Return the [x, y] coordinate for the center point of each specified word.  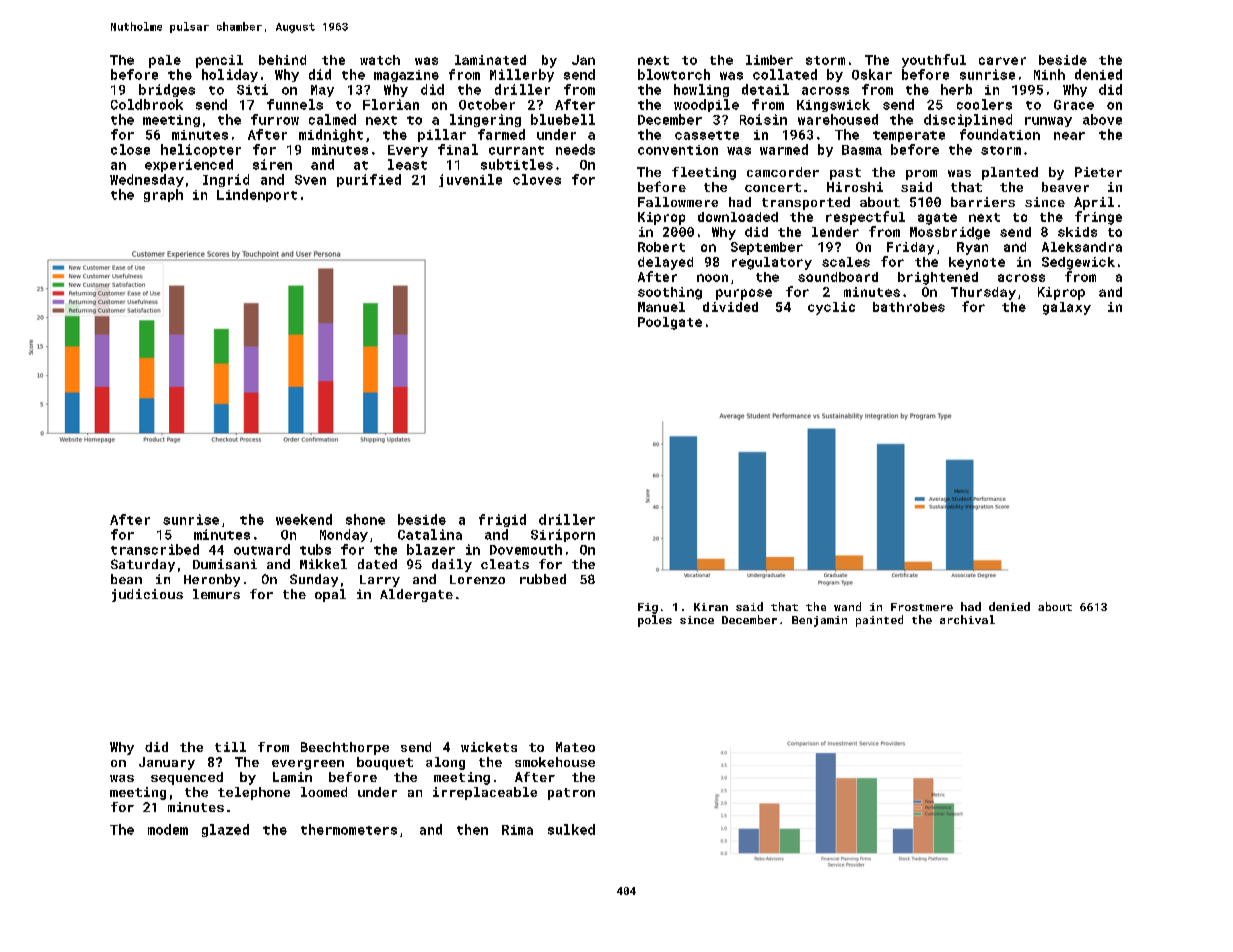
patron [571, 794]
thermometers [349, 829]
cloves [537, 179]
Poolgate [670, 323]
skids [1077, 232]
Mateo [575, 747]
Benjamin [819, 621]
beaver [1065, 187]
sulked [571, 829]
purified [369, 180]
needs [575, 149]
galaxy [1067, 308]
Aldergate [416, 595]
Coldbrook [147, 104]
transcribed [155, 549]
